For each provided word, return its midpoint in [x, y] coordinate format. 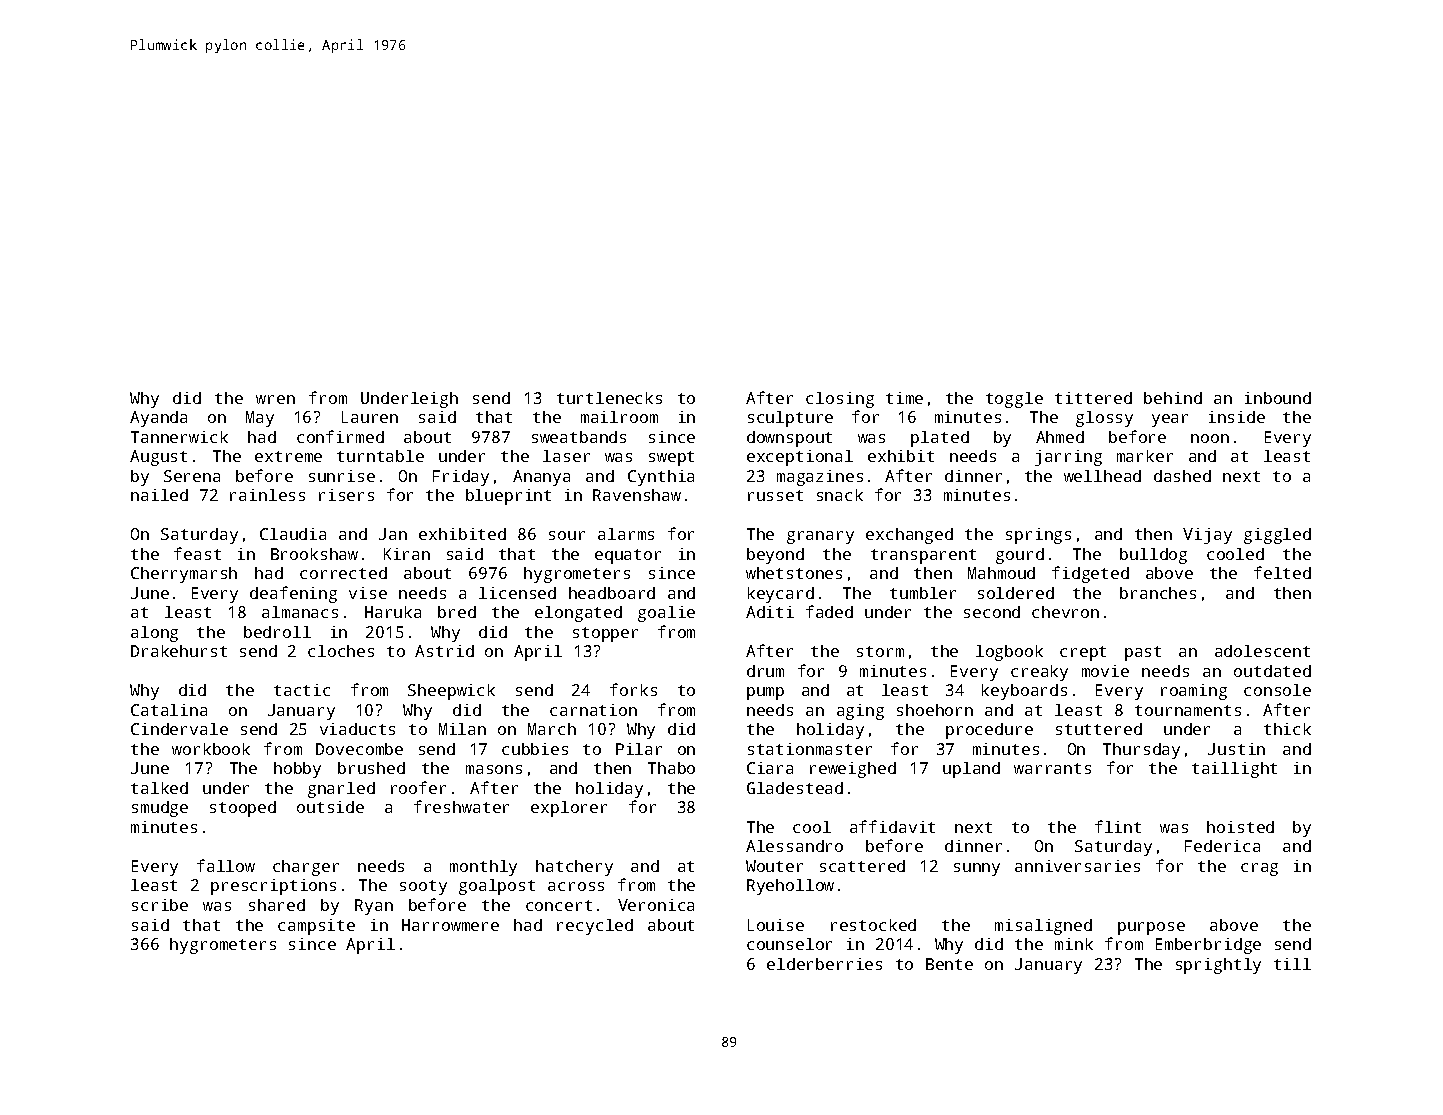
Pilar [639, 749]
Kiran [407, 554]
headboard [612, 593]
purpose [1151, 928]
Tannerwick [179, 437]
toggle [1014, 400]
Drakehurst [179, 651]
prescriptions [273, 887]
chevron [1065, 612]
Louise [776, 925]
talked [159, 788]
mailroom [619, 417]
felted [1282, 572]
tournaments [1188, 710]
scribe [160, 905]
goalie [666, 614]
